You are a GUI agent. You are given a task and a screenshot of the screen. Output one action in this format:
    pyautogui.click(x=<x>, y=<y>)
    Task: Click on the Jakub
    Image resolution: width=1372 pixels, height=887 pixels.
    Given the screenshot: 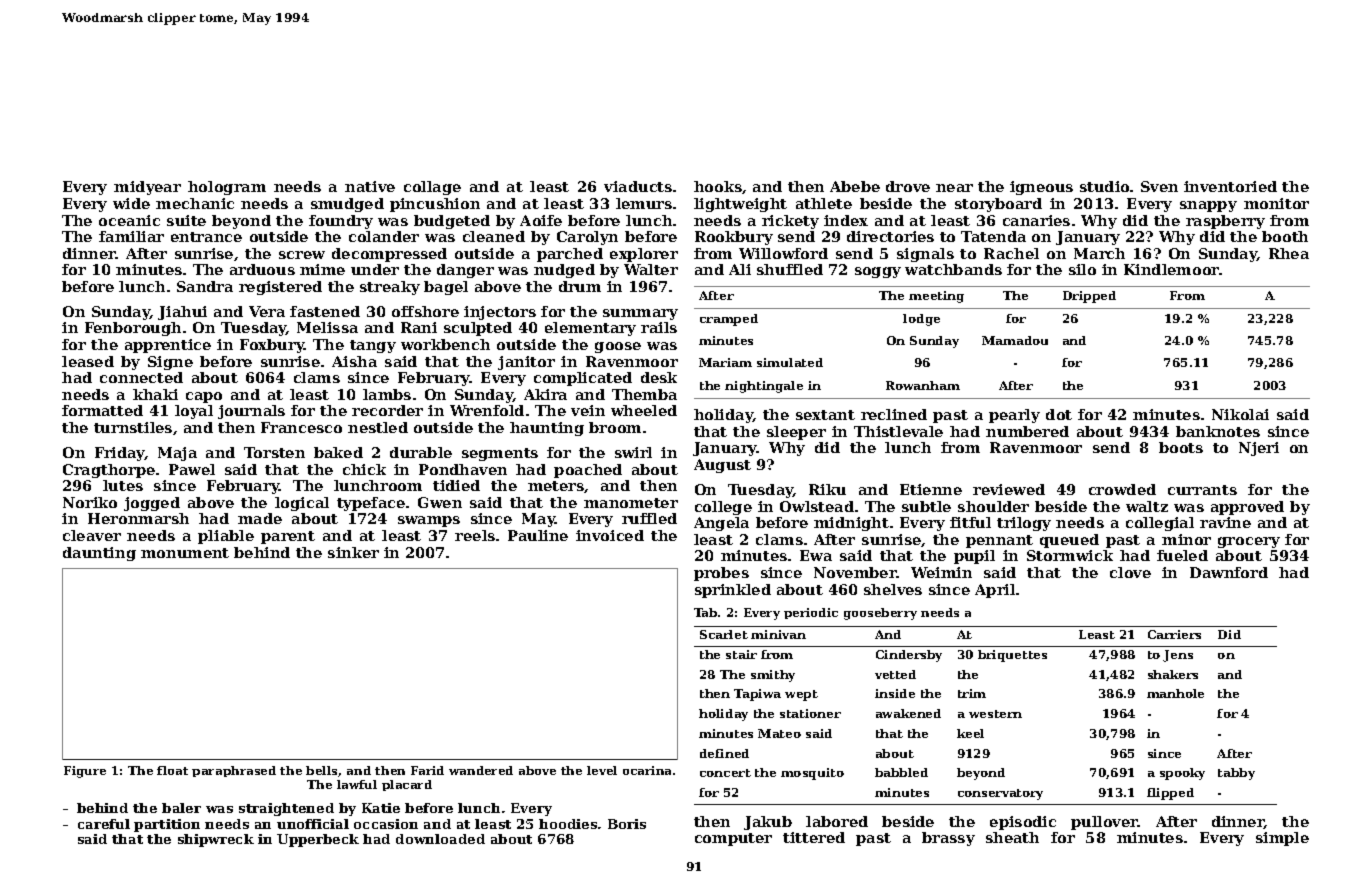 What is the action you would take?
    pyautogui.click(x=768, y=823)
